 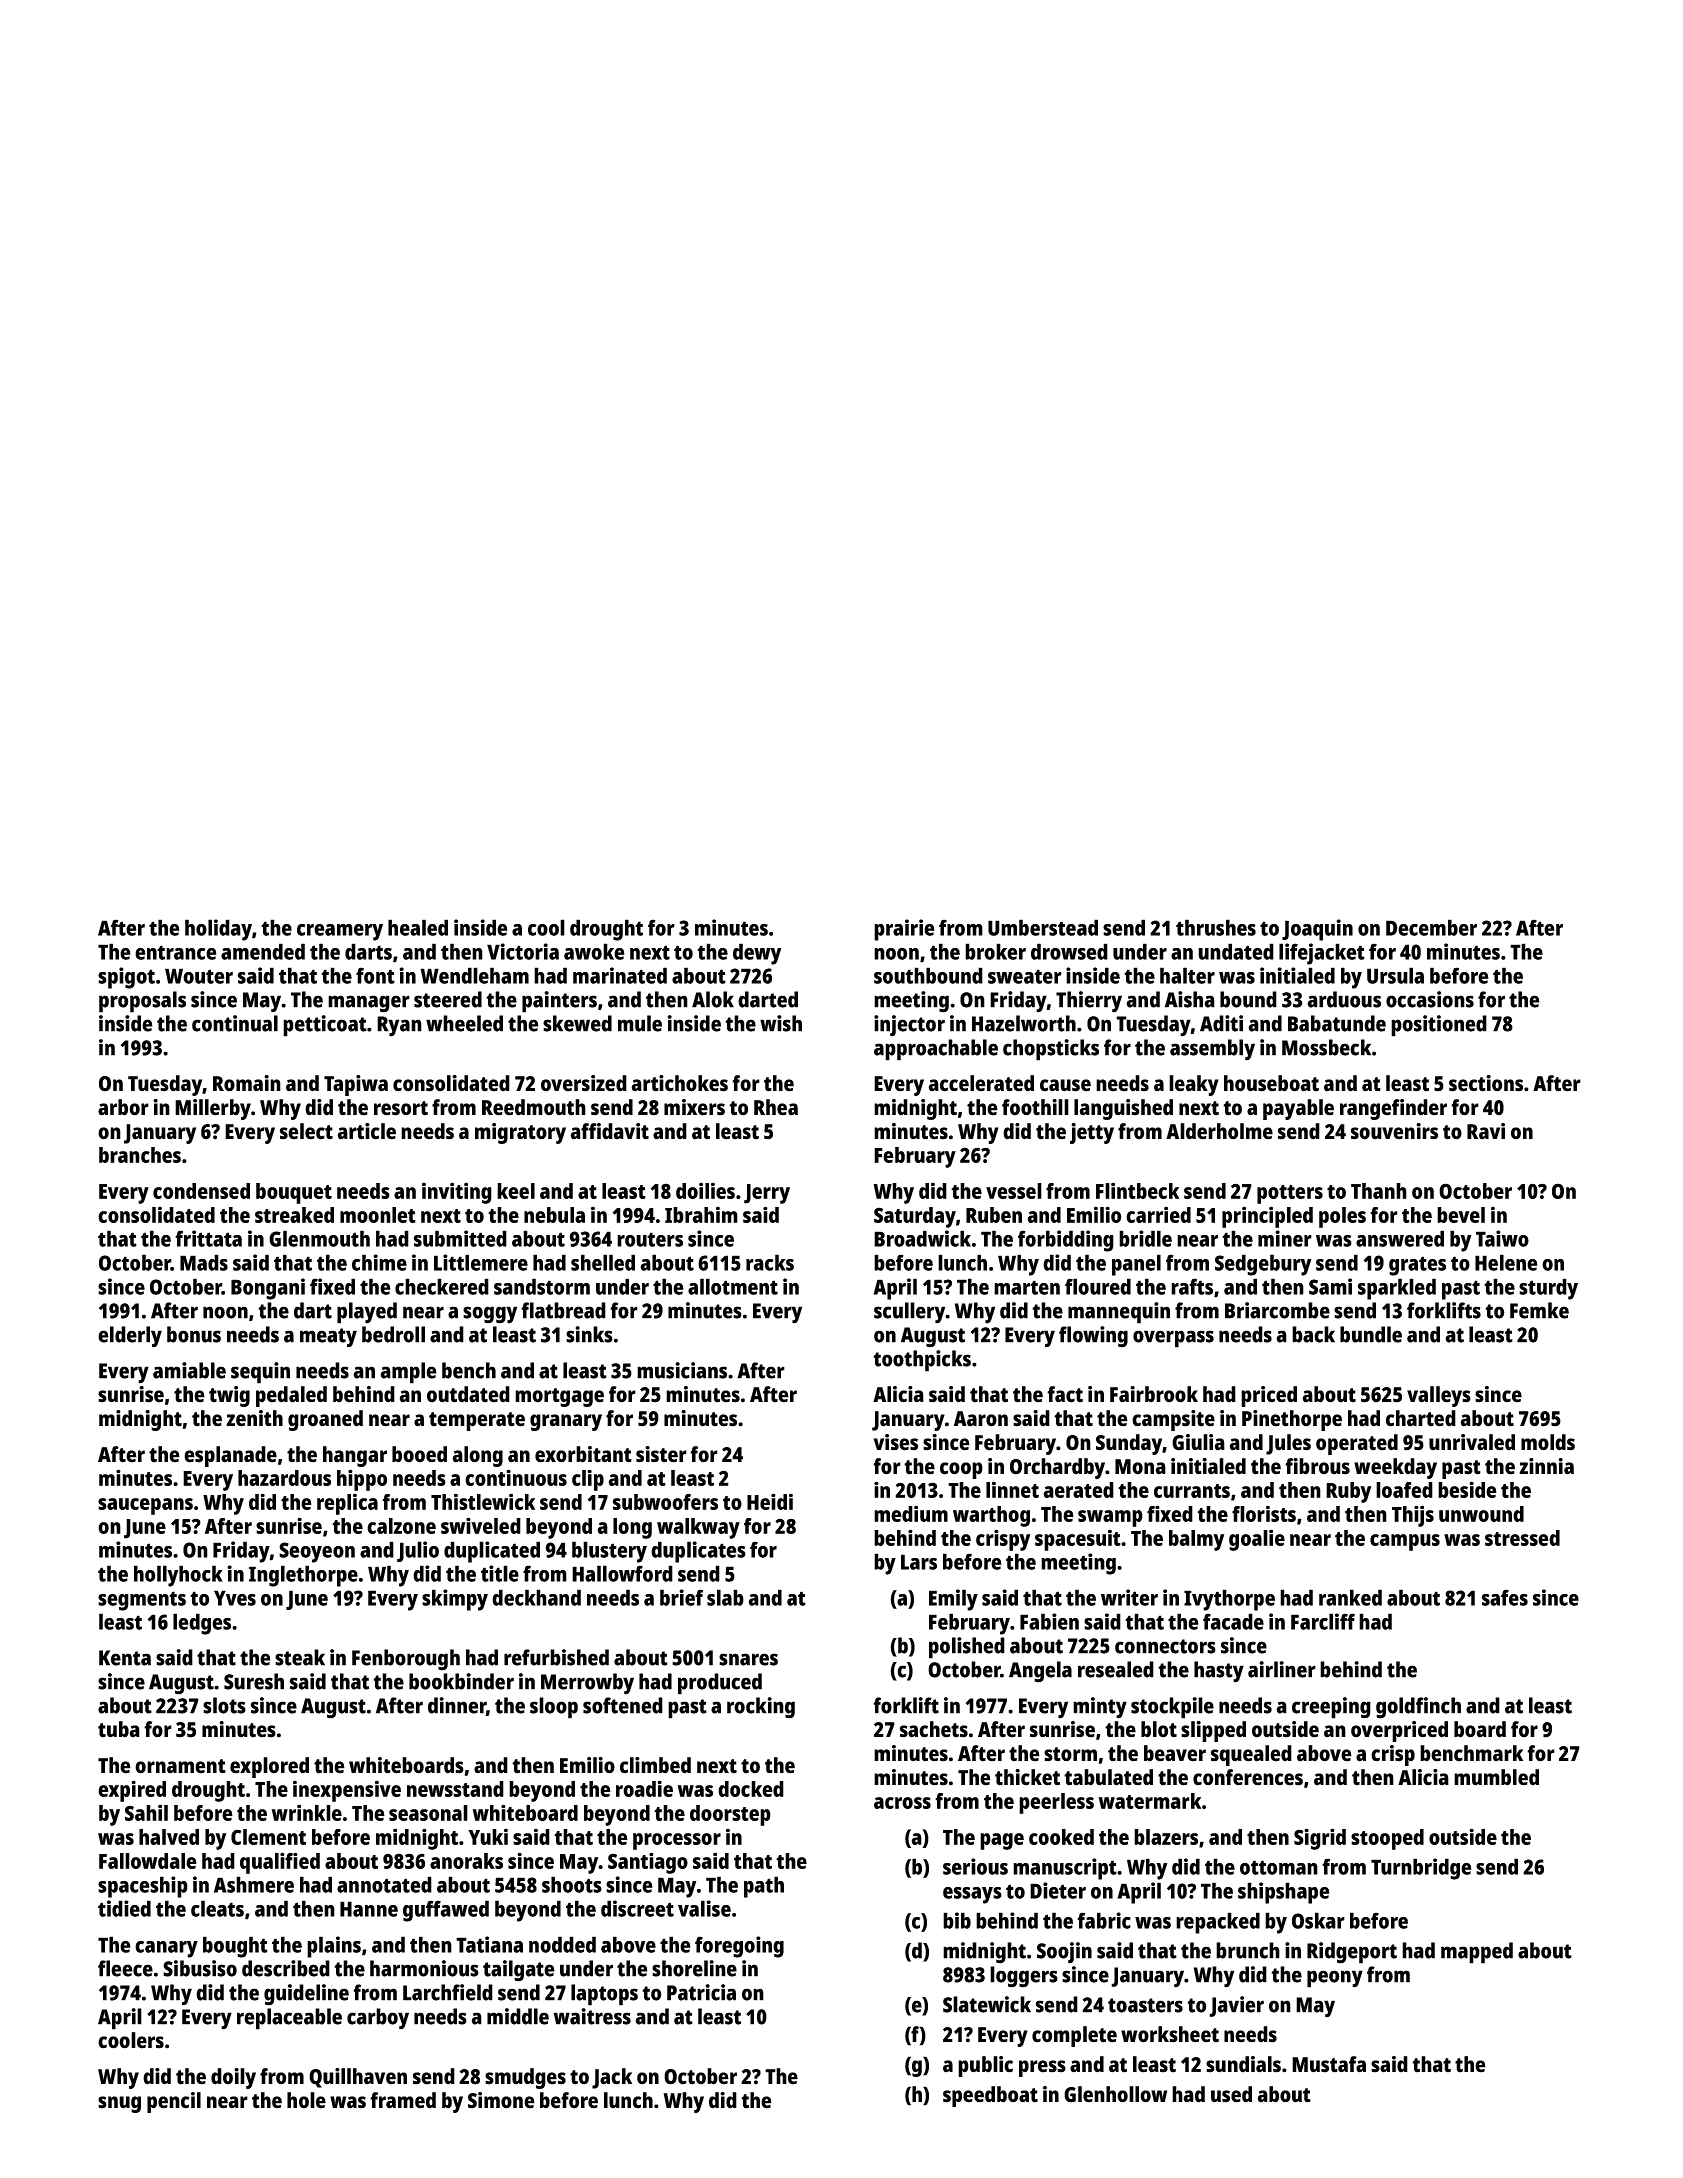 What do you see at coordinates (1218, 1923) in the screenshot?
I see `repacked` at bounding box center [1218, 1923].
